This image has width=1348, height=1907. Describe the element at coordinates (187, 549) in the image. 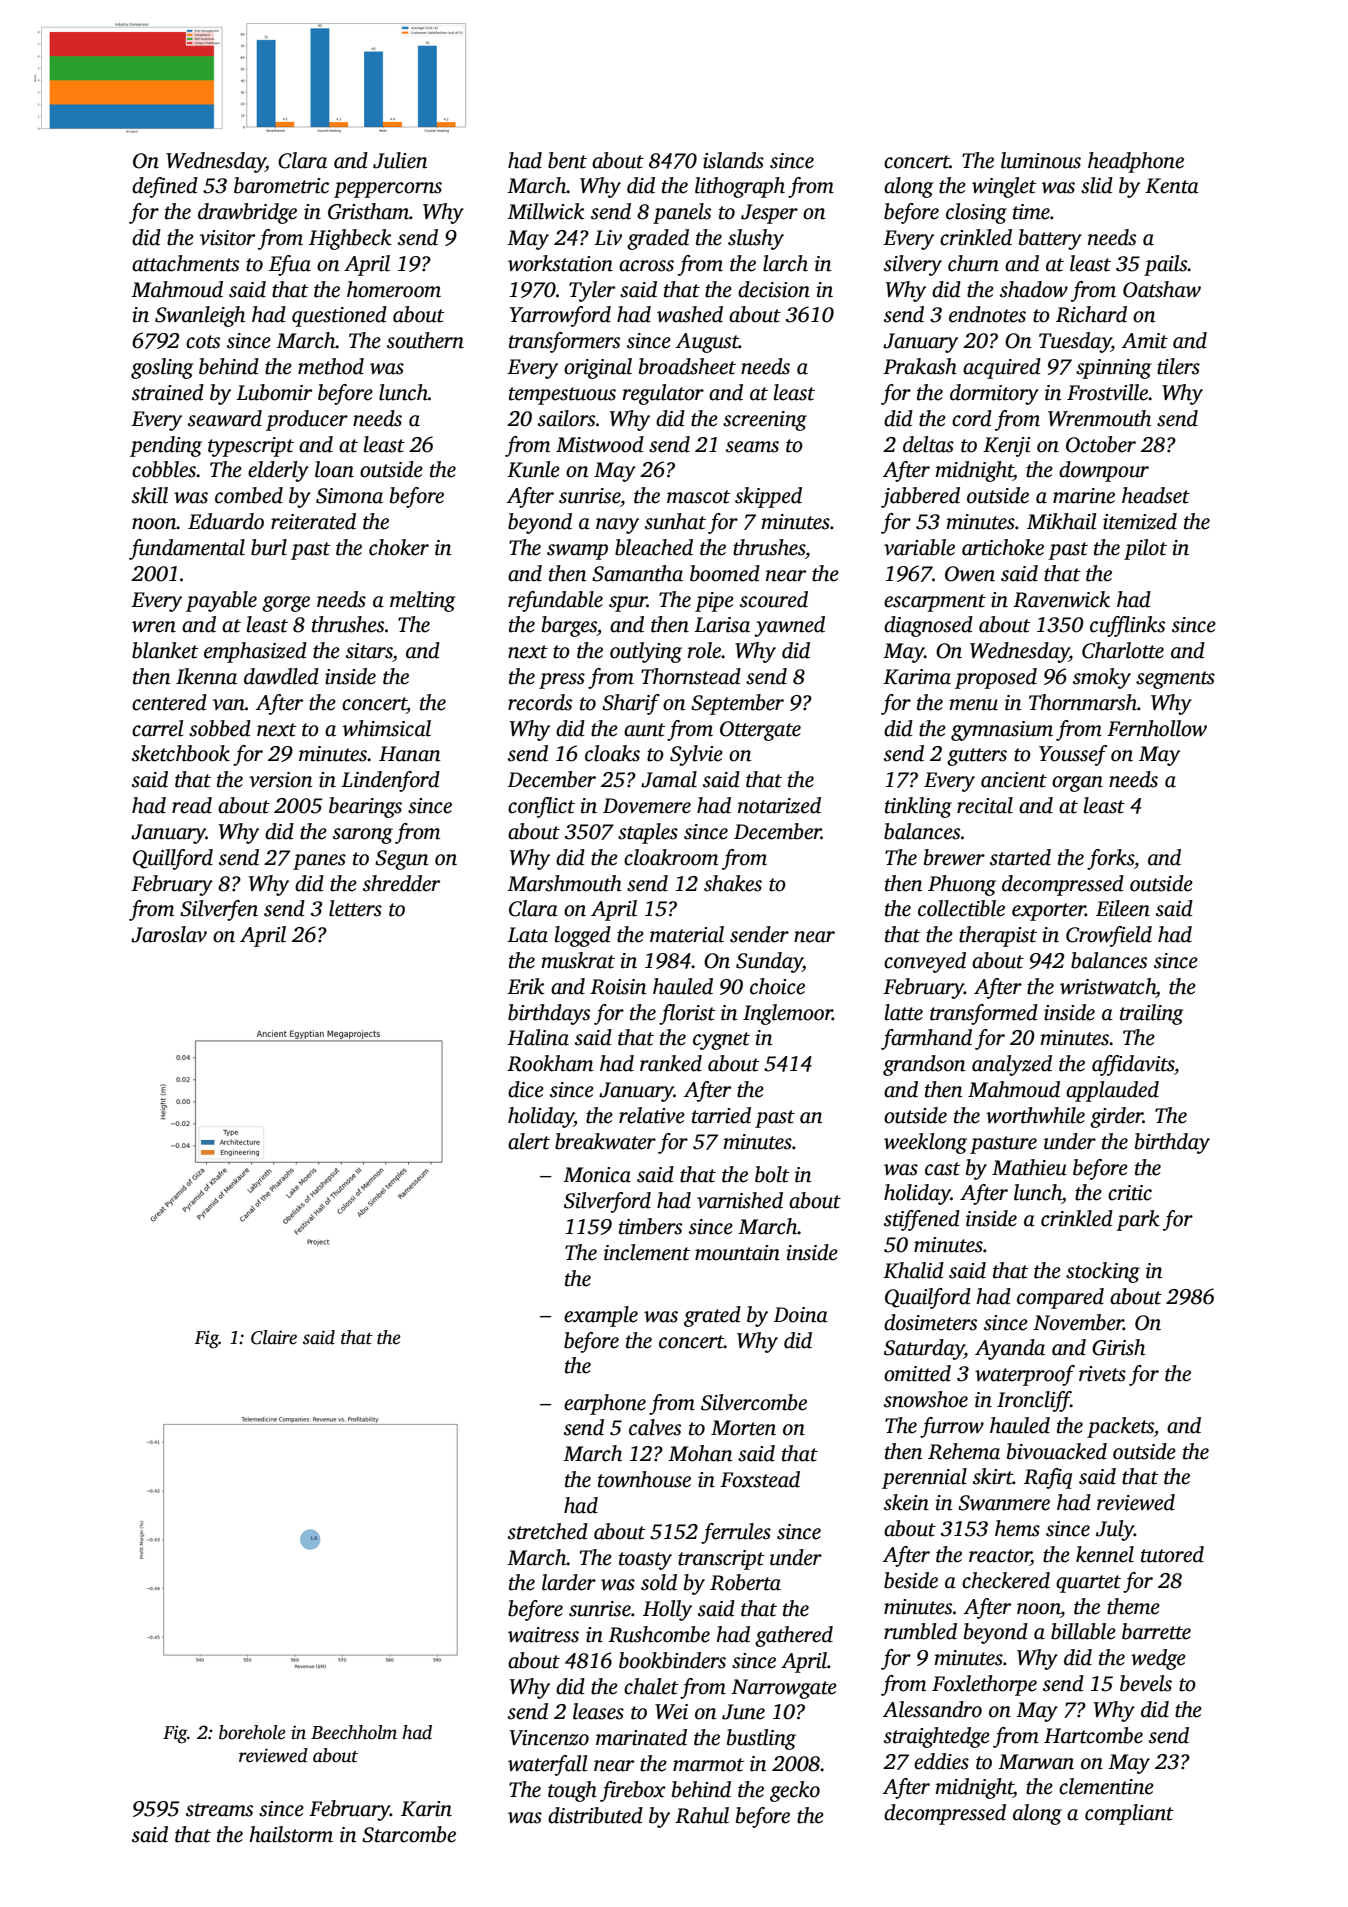

I see `fundamental` at that location.
